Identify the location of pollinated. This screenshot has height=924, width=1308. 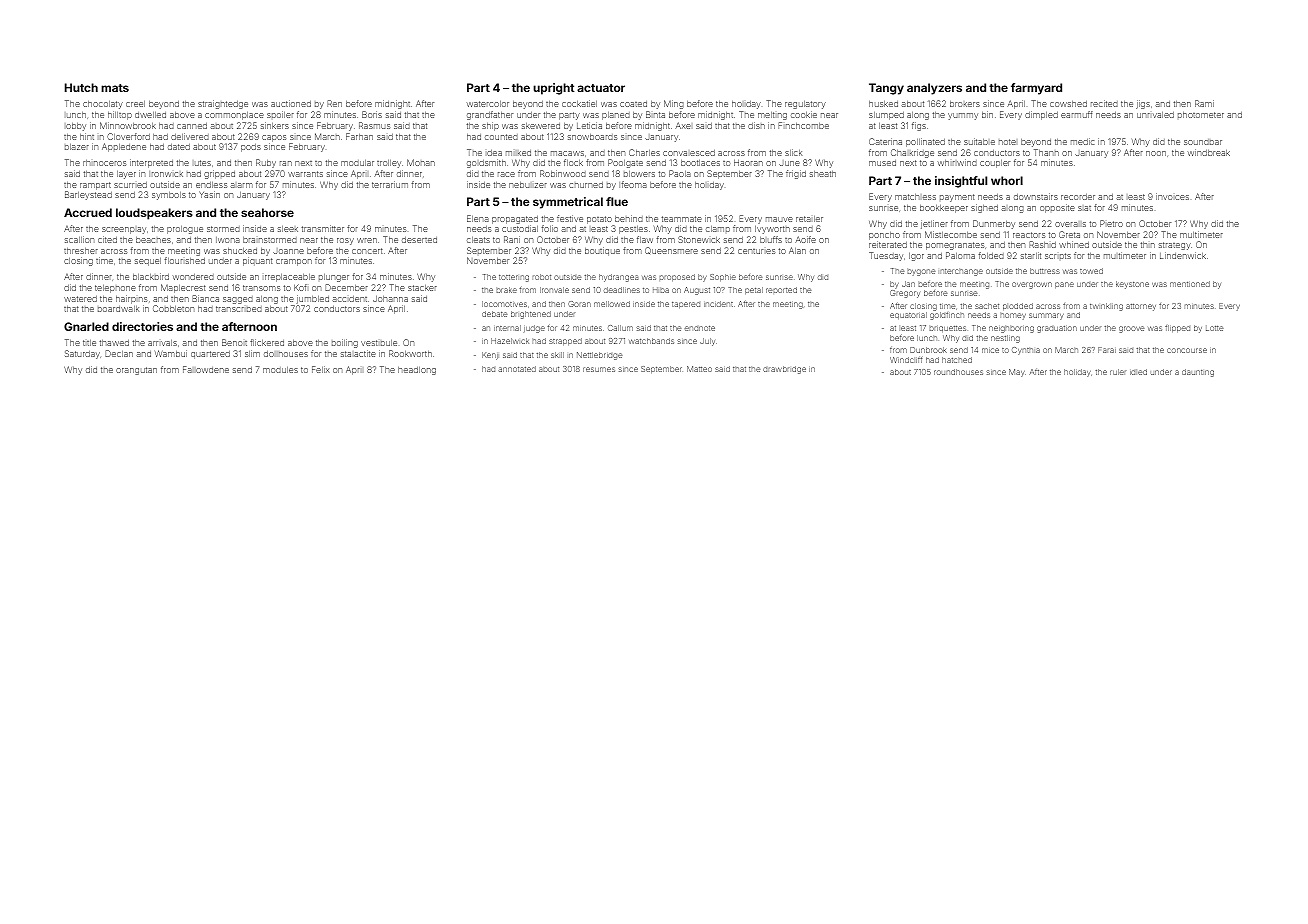
(925, 142).
